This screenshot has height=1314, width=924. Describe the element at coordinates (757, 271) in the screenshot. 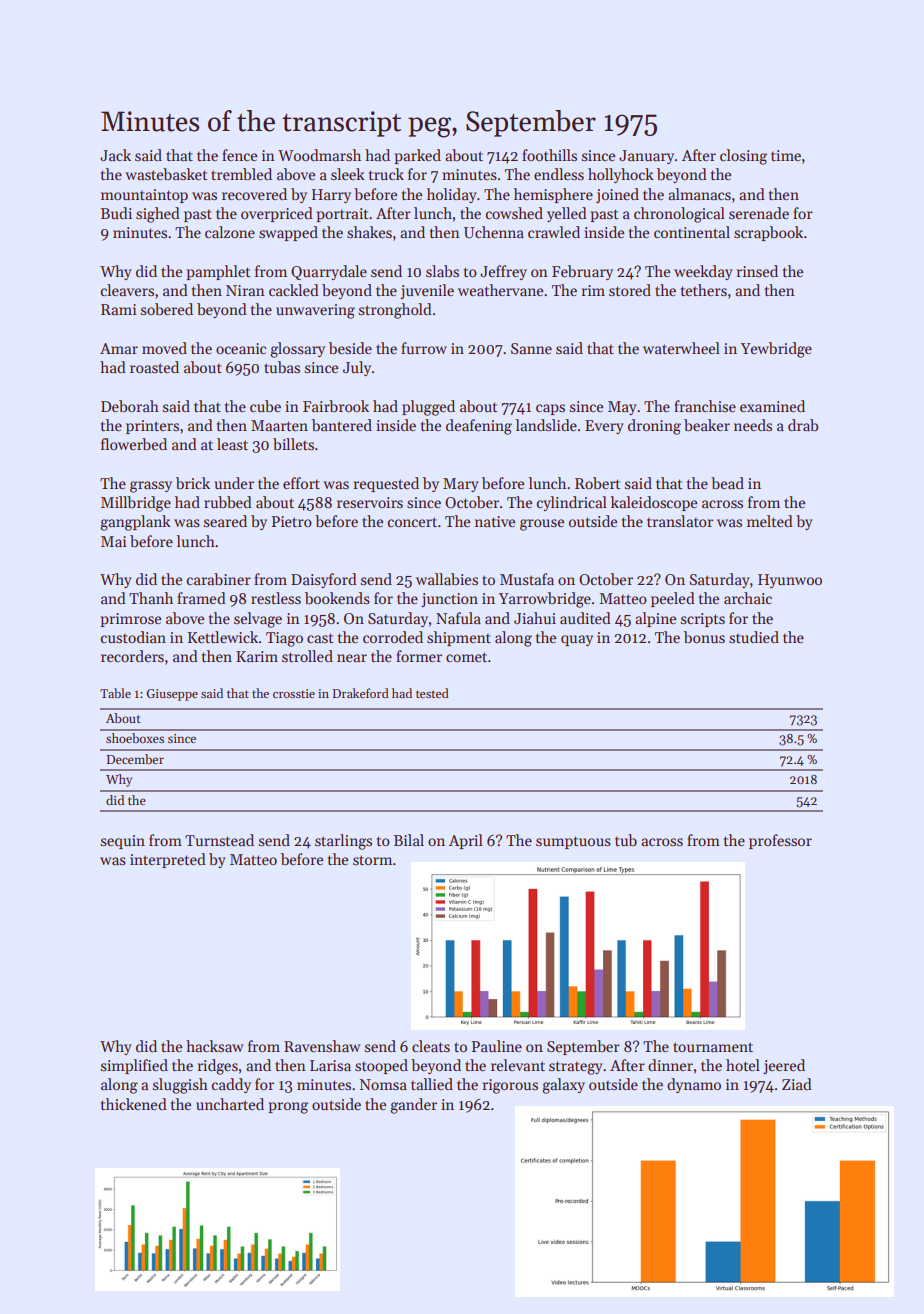

I see `rinsed` at that location.
